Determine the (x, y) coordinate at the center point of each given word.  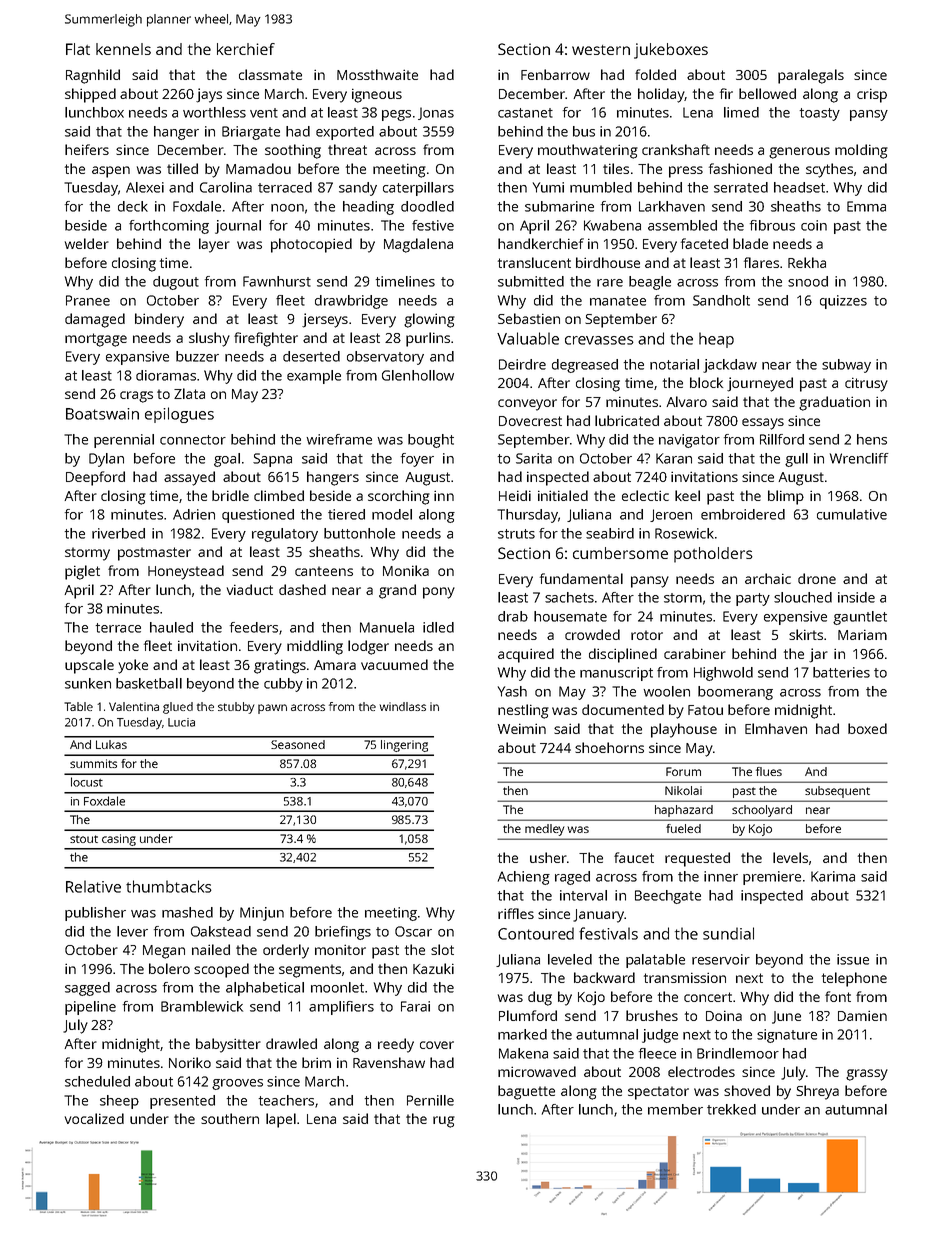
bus (584, 131)
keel (687, 495)
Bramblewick (202, 1006)
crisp (872, 95)
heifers (87, 149)
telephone (854, 979)
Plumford (528, 1015)
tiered (346, 514)
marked (522, 1034)
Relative (93, 886)
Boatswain (102, 414)
